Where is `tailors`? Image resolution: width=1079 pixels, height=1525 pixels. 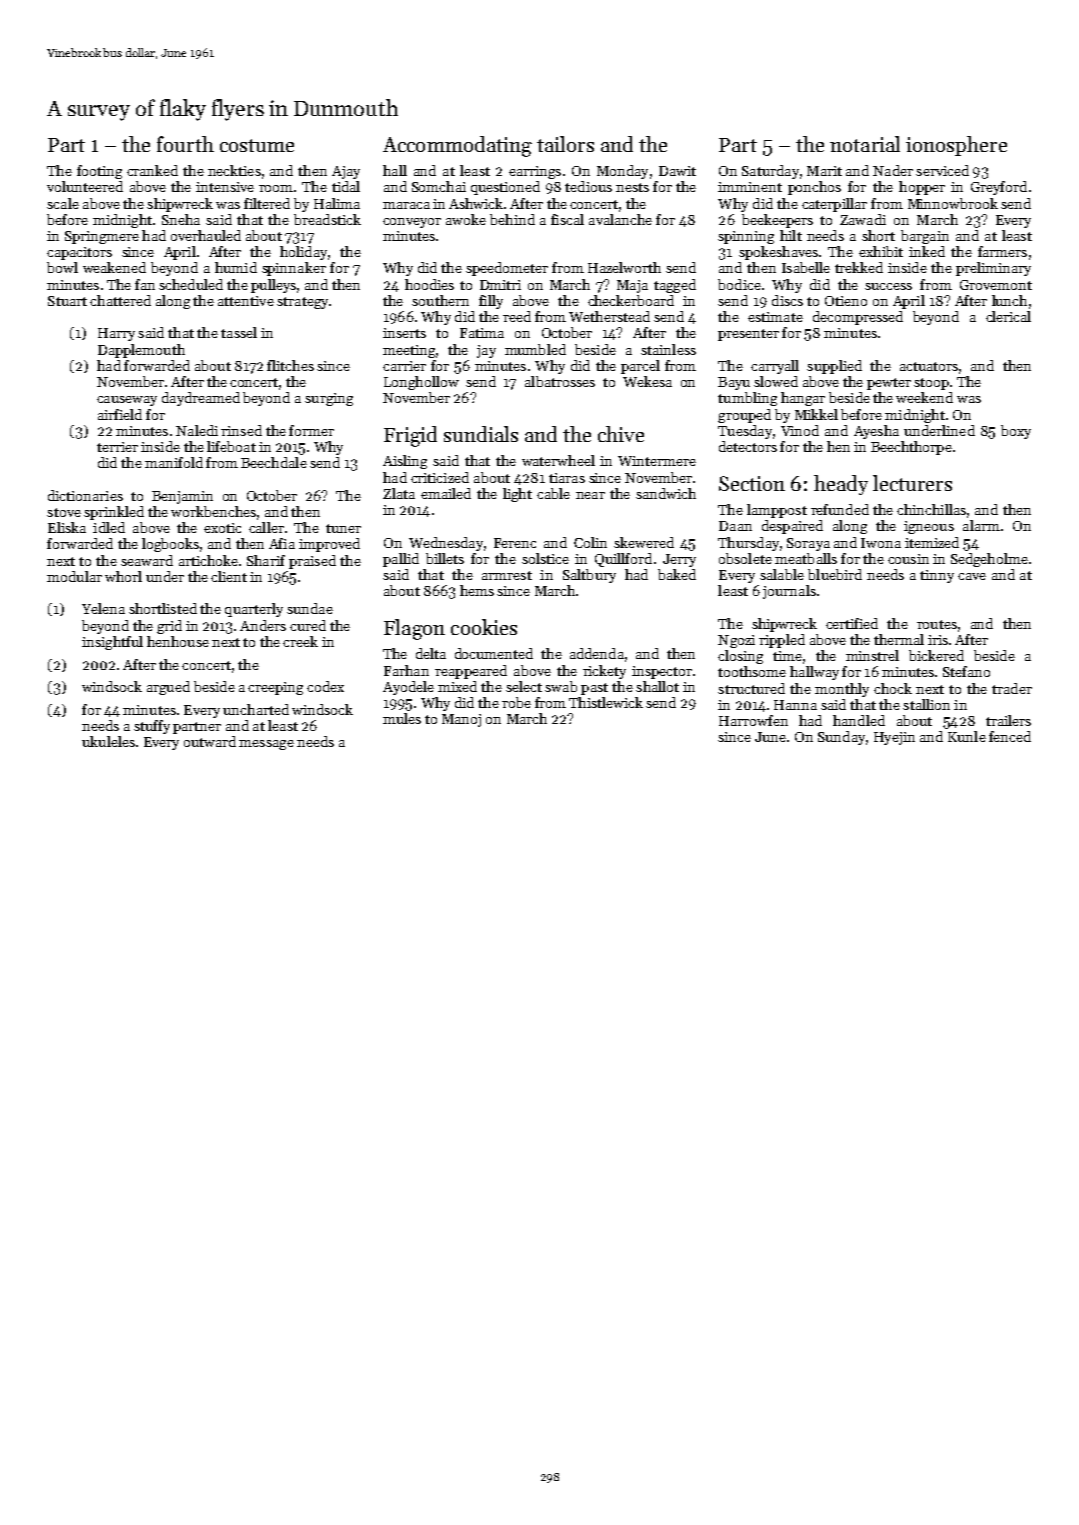 tailors is located at coordinates (565, 144).
